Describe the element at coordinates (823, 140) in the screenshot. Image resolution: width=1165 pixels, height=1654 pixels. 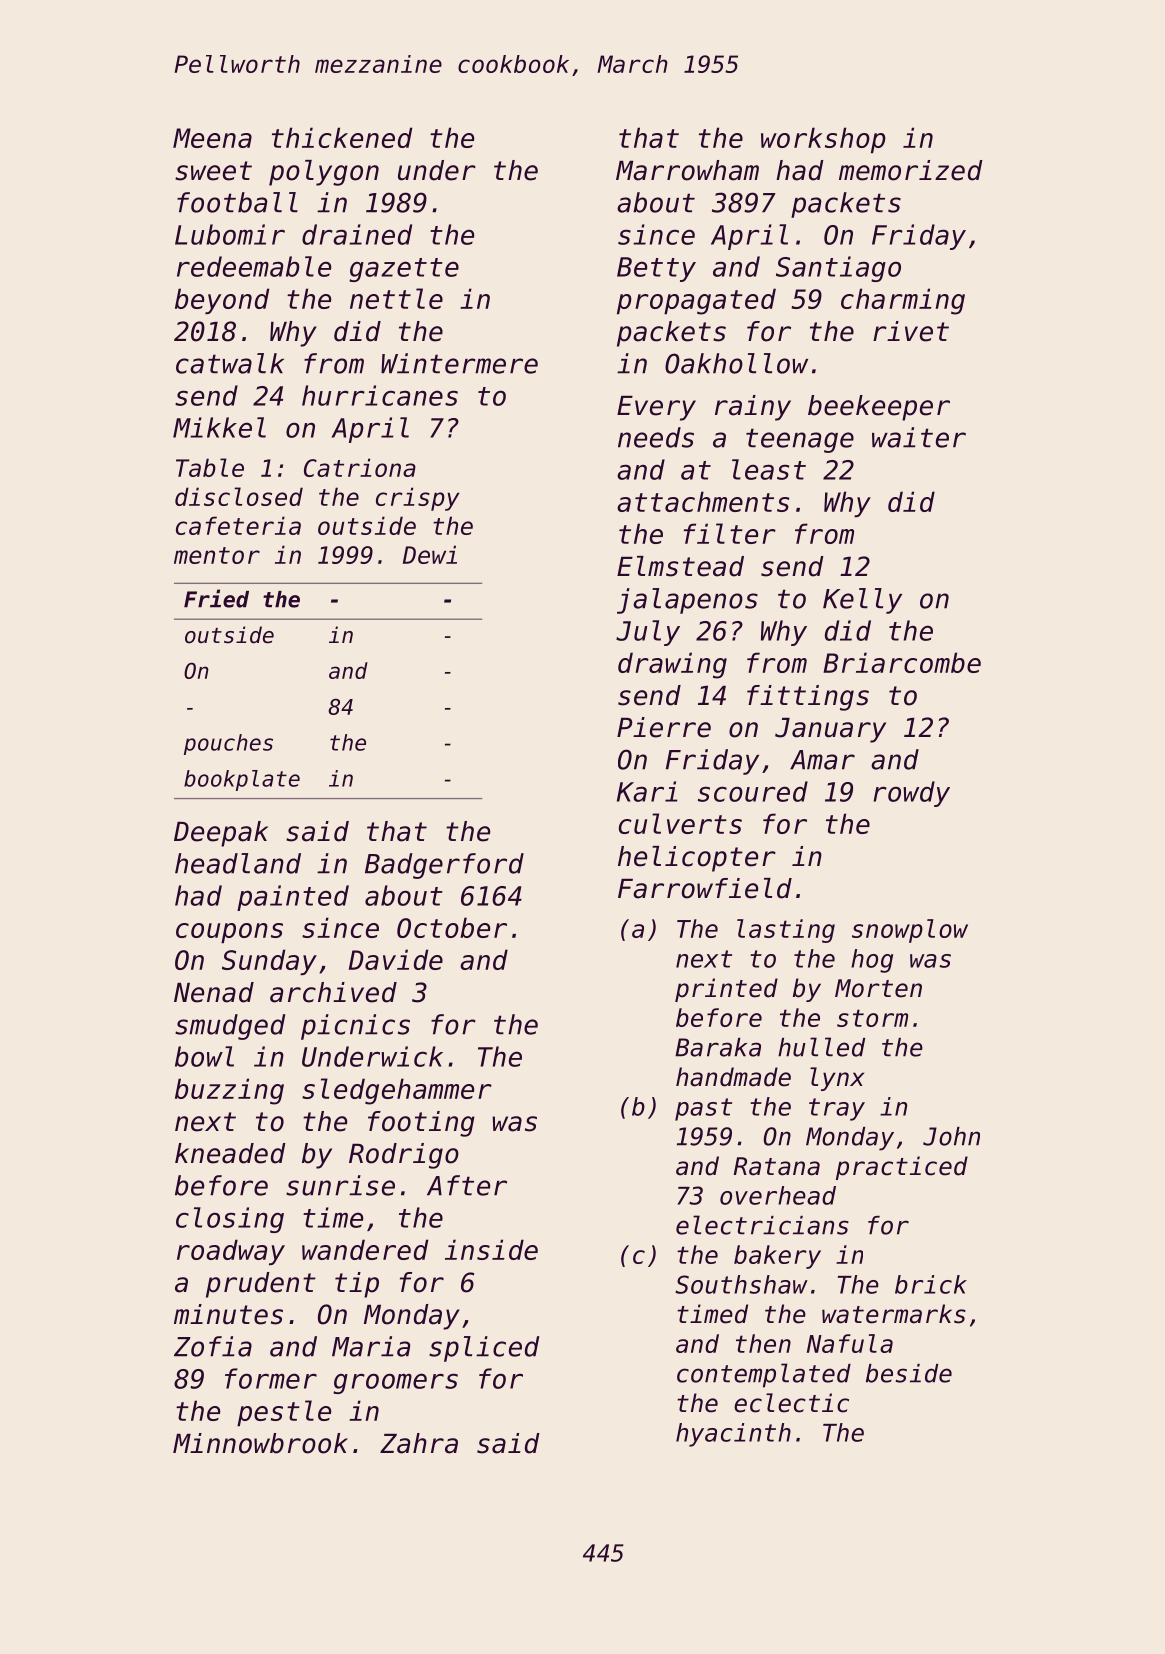
I see `workshop` at that location.
